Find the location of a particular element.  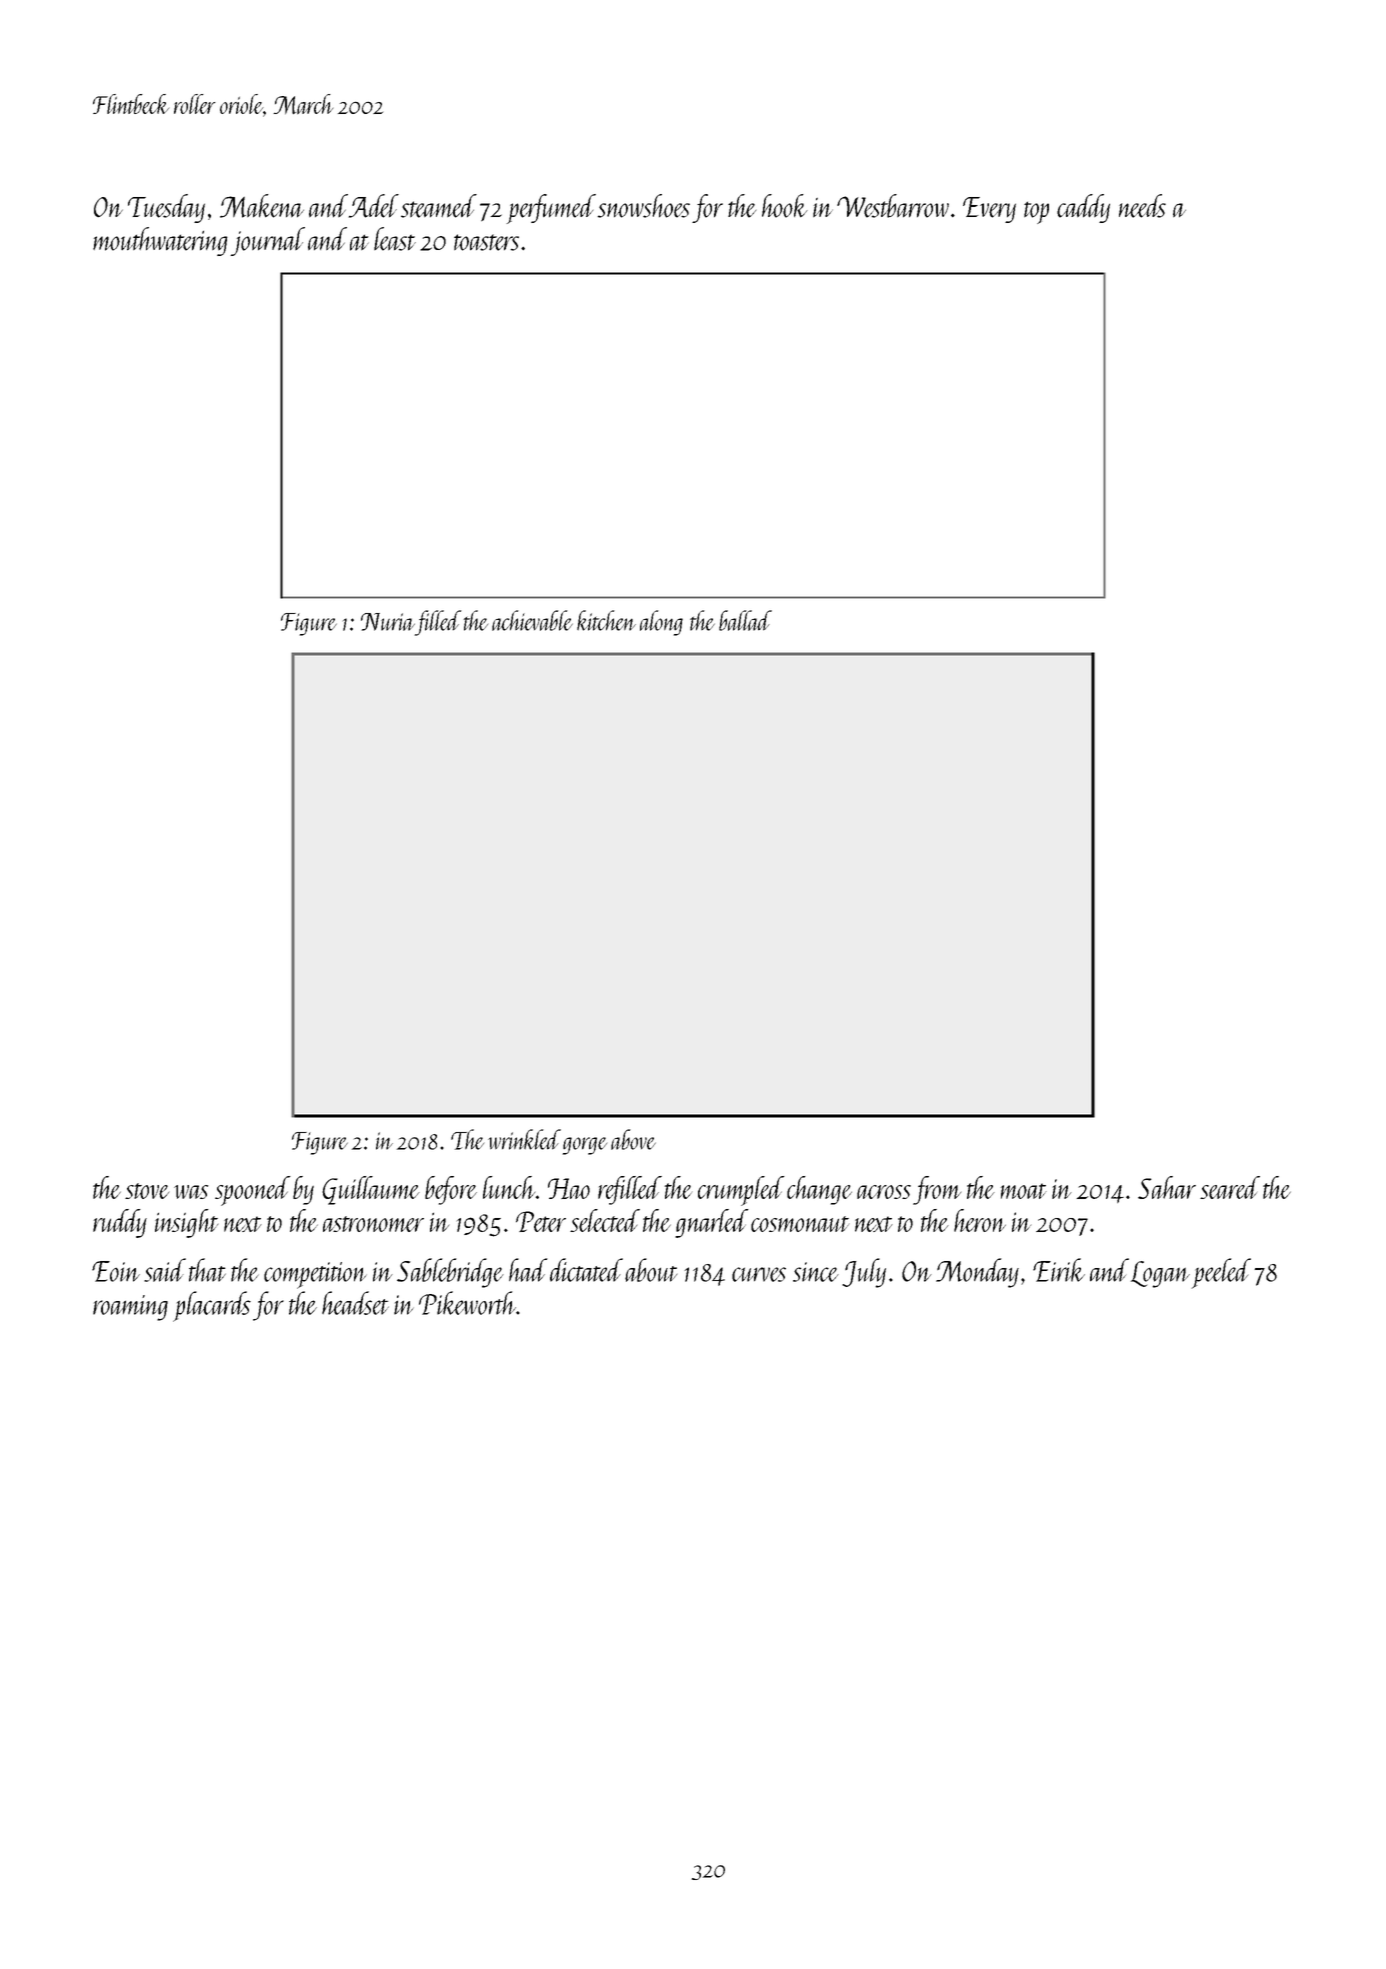

kitchen is located at coordinates (606, 620).
